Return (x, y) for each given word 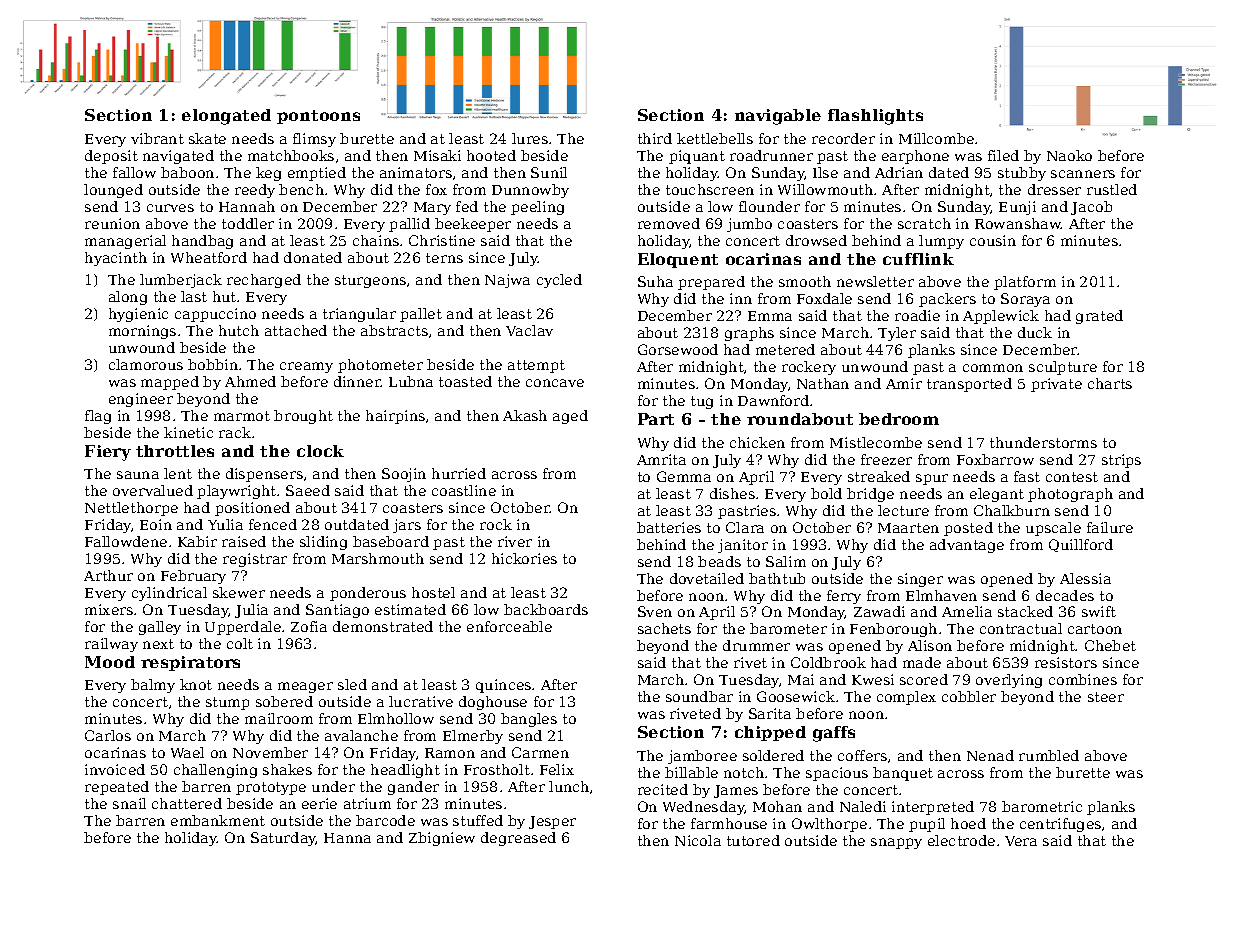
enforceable (509, 626)
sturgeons (370, 281)
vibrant (157, 138)
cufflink (918, 259)
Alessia (1085, 578)
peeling (537, 208)
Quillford (1081, 545)
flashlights (875, 117)
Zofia (309, 626)
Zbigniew (442, 839)
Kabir (197, 541)
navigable (778, 117)
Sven (655, 611)
